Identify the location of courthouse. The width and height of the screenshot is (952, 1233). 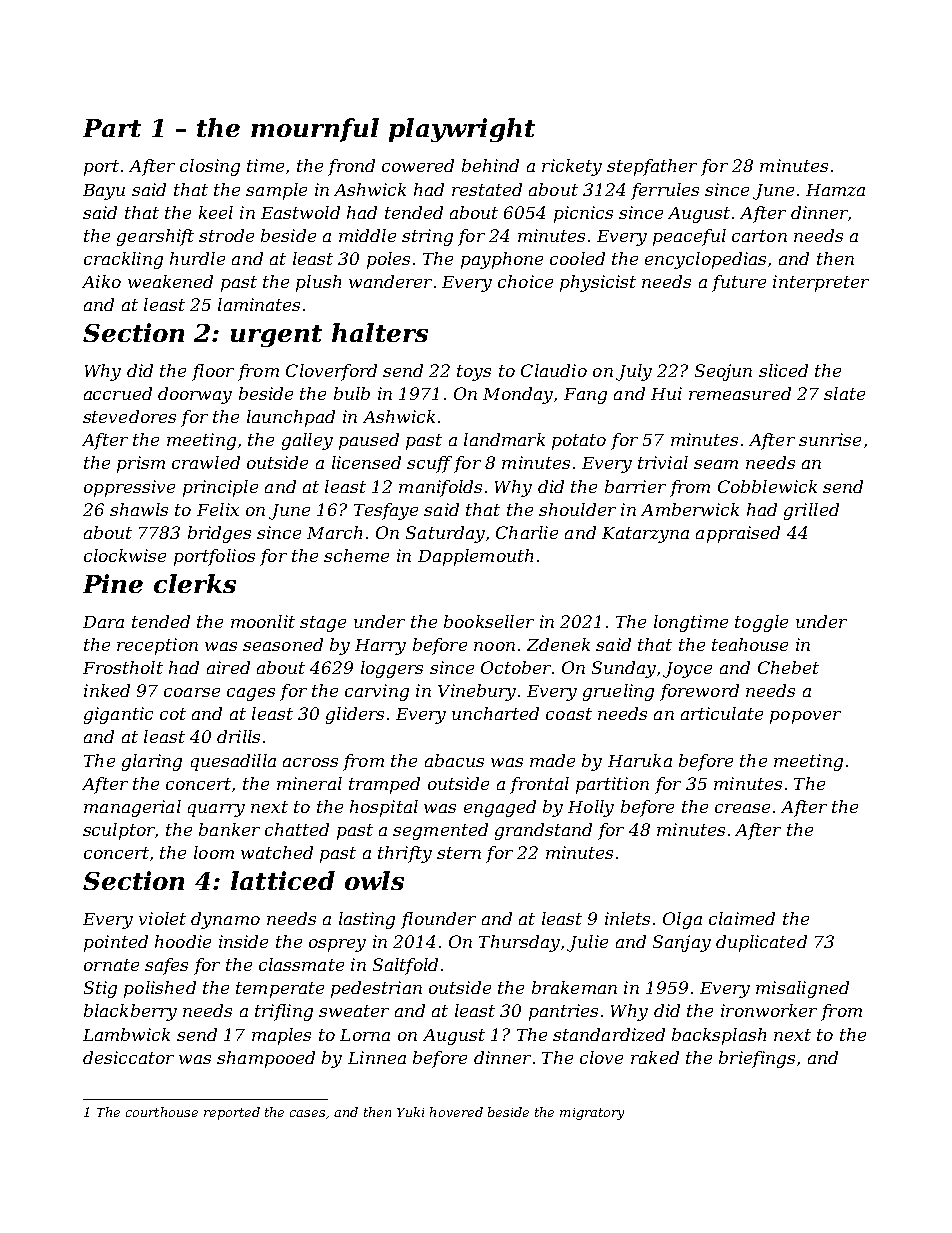
(162, 1112).
